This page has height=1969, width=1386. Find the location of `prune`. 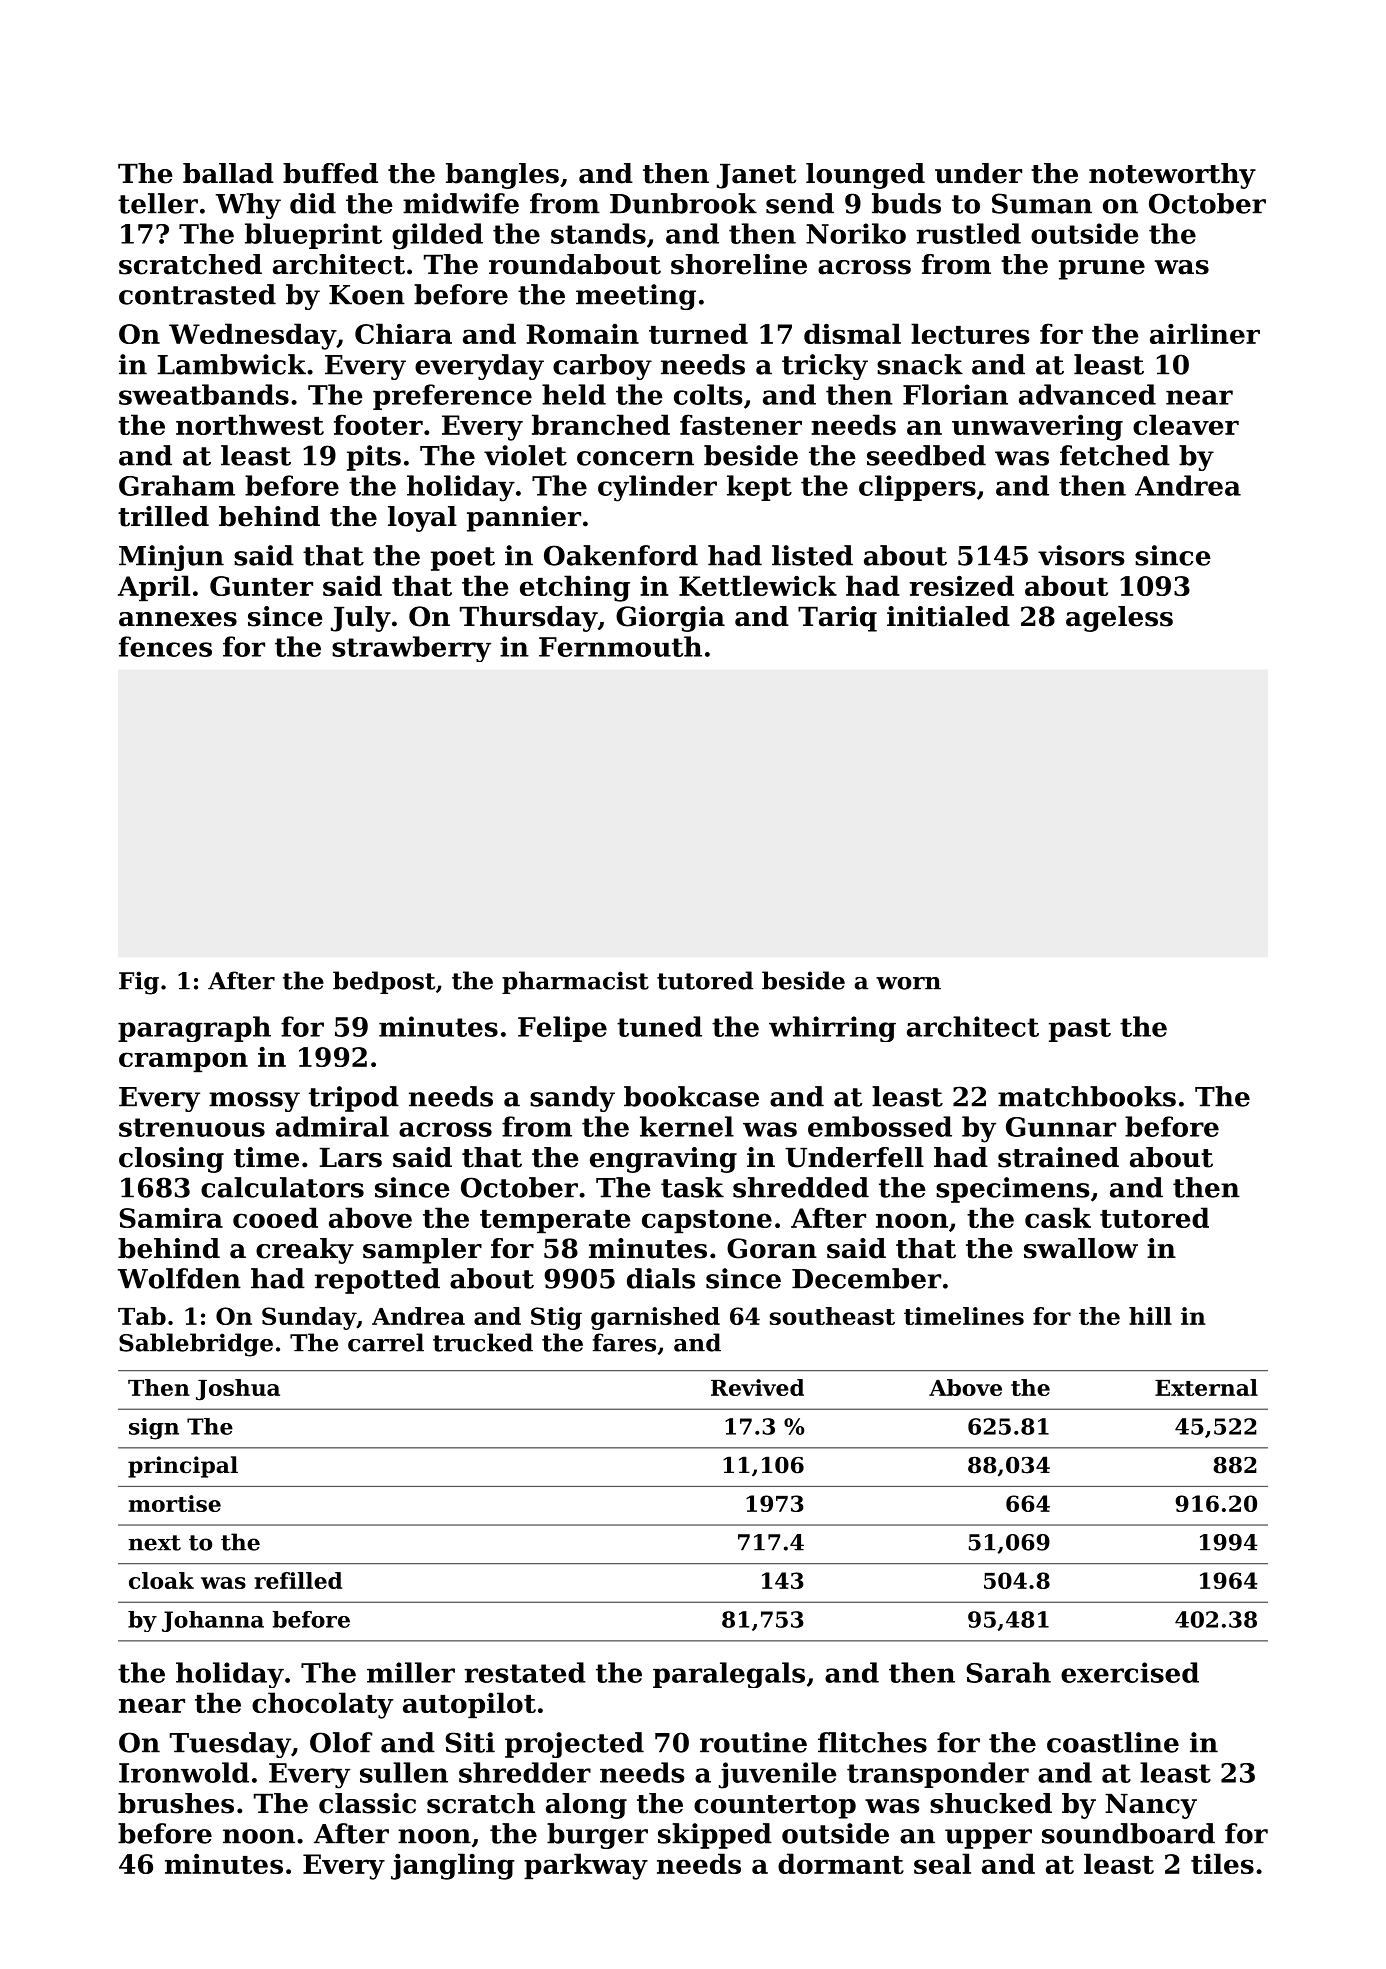

prune is located at coordinates (1102, 270).
